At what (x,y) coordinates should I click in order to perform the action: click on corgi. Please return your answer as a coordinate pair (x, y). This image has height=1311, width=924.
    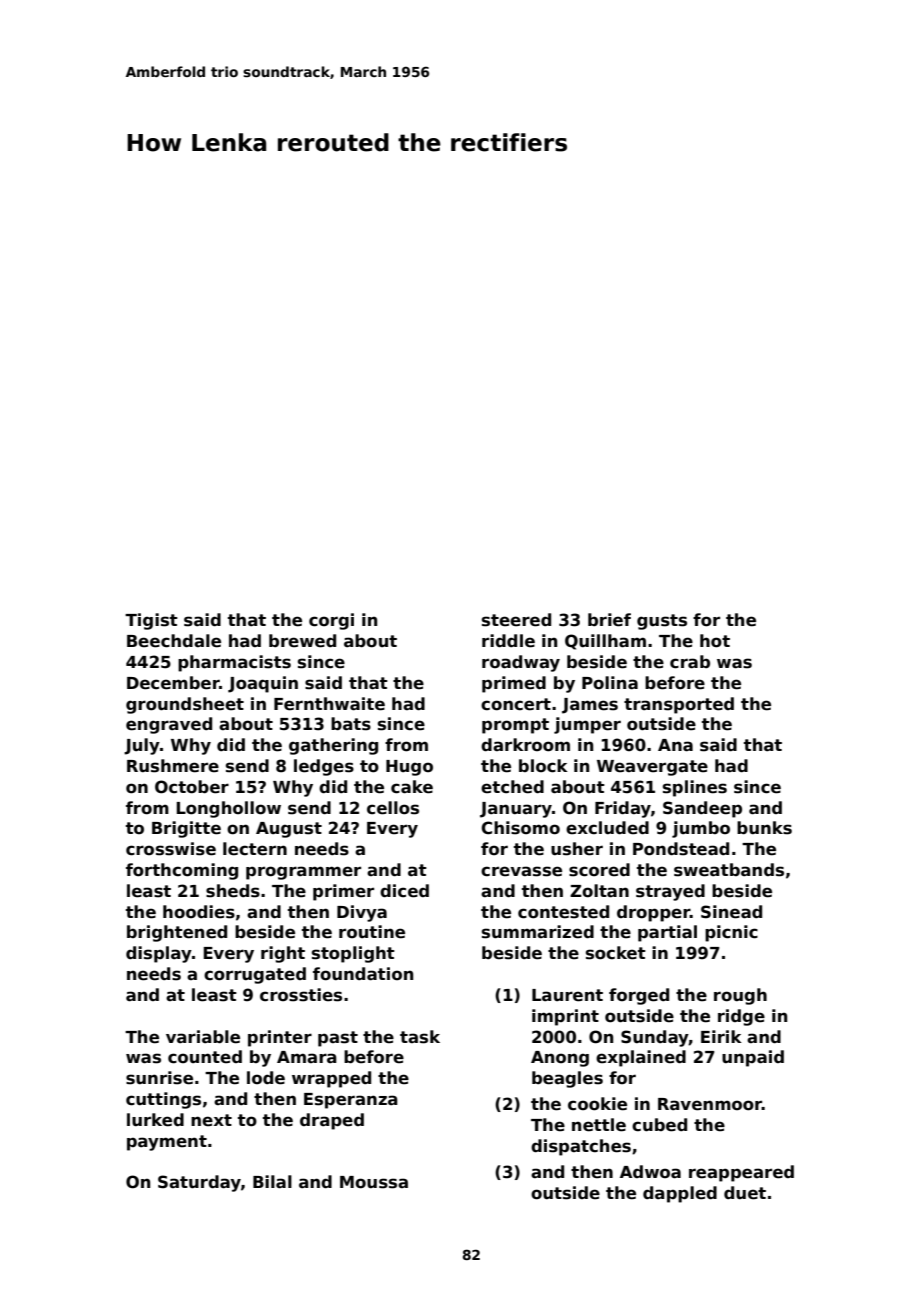
    Looking at the image, I should click on (331, 621).
